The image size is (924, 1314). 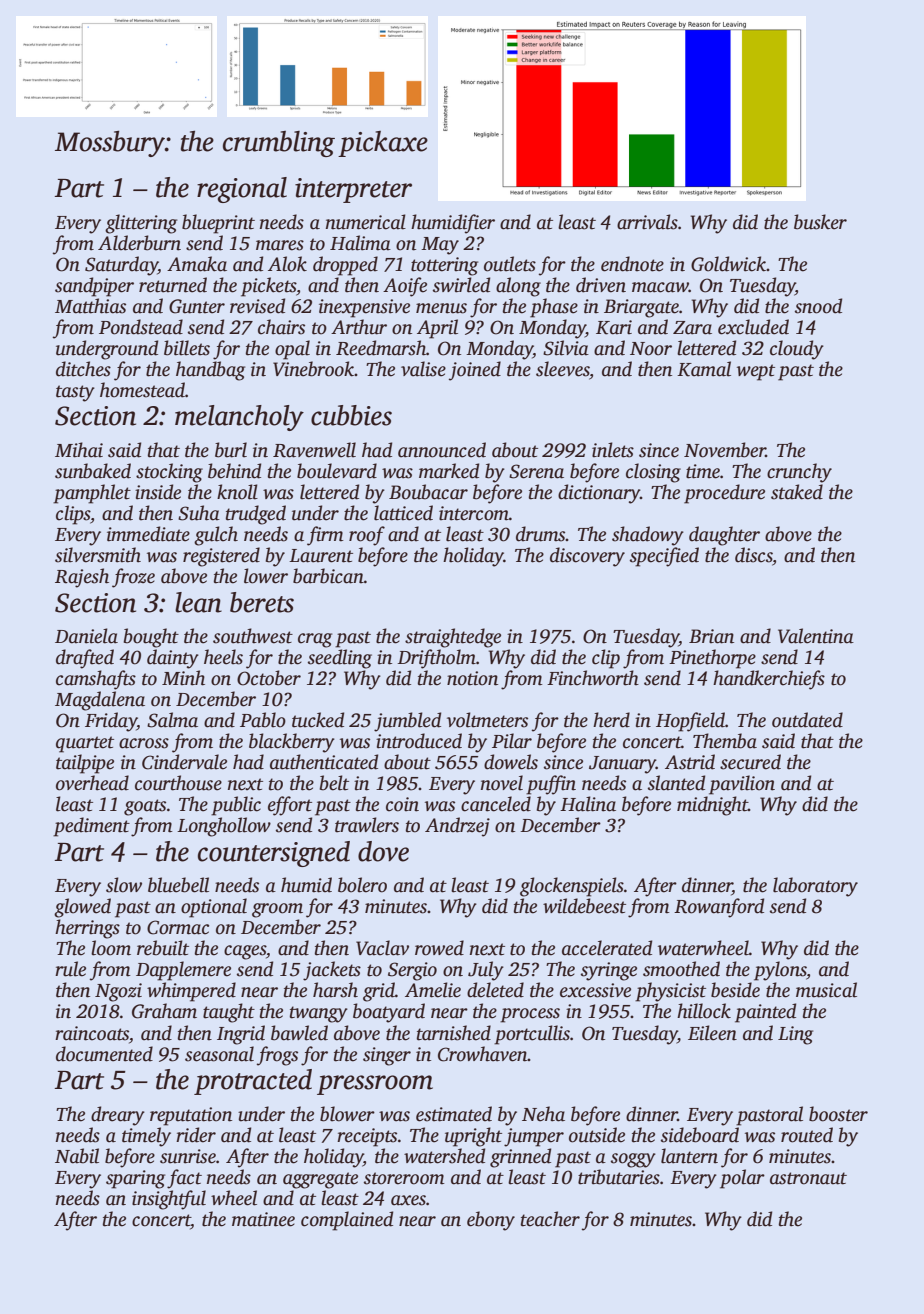 What do you see at coordinates (712, 659) in the document?
I see `Pinethorpe` at bounding box center [712, 659].
